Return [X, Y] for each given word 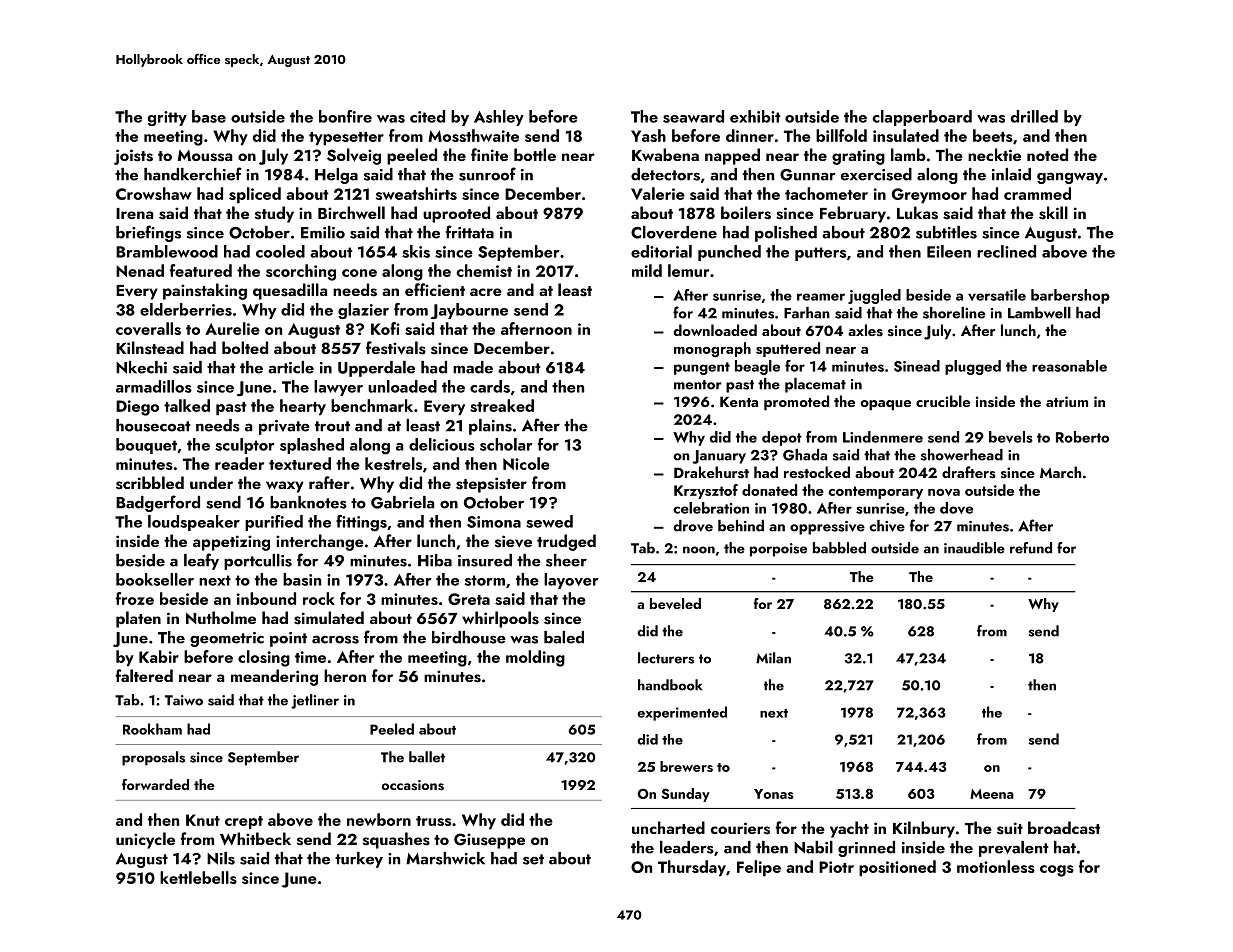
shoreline [954, 313]
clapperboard [922, 118]
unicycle [145, 840]
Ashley [499, 118]
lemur [688, 270]
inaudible [974, 548]
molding [535, 658]
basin [302, 579]
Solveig [354, 156]
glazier [363, 311]
